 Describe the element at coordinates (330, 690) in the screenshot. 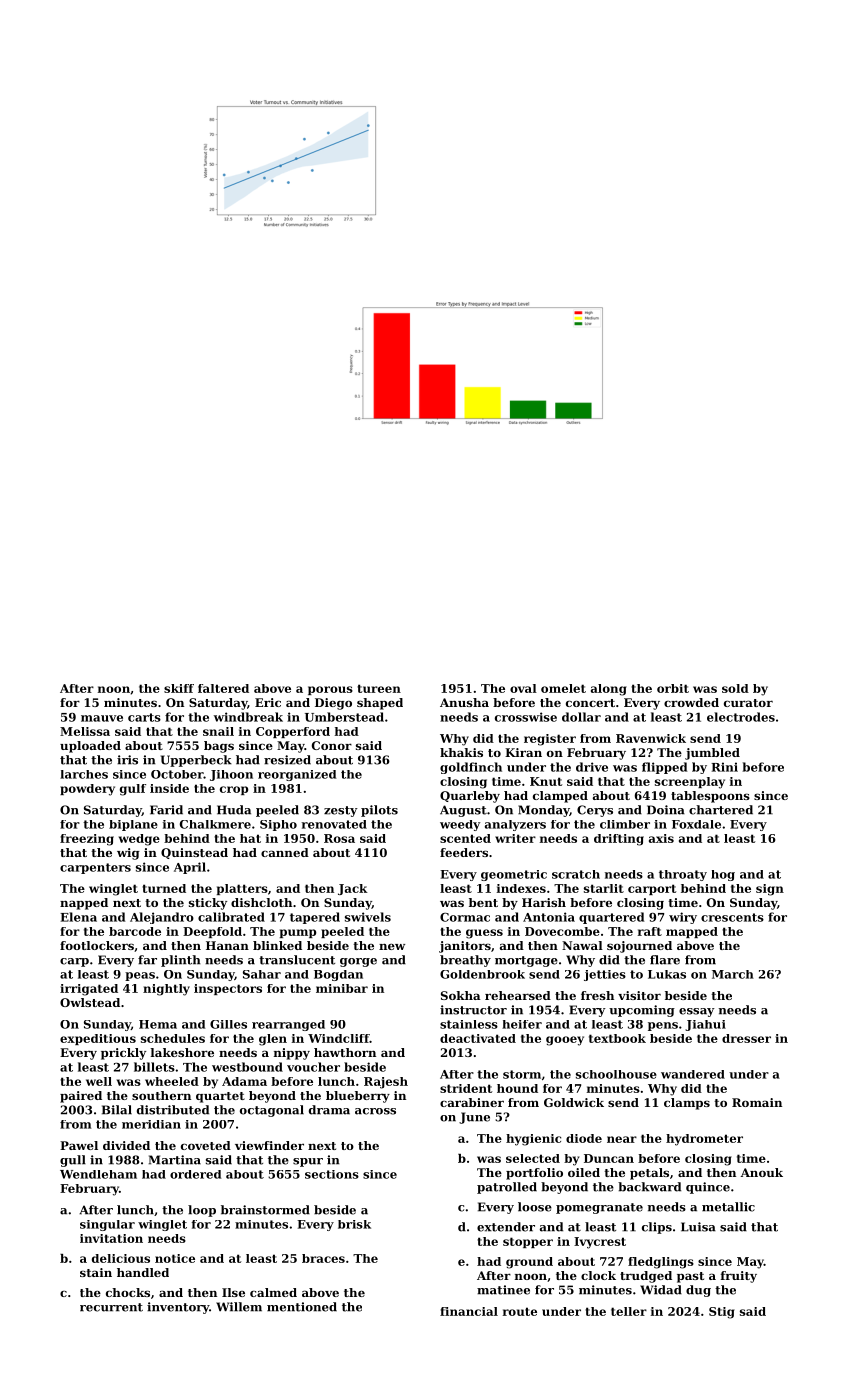

I see `porous` at that location.
